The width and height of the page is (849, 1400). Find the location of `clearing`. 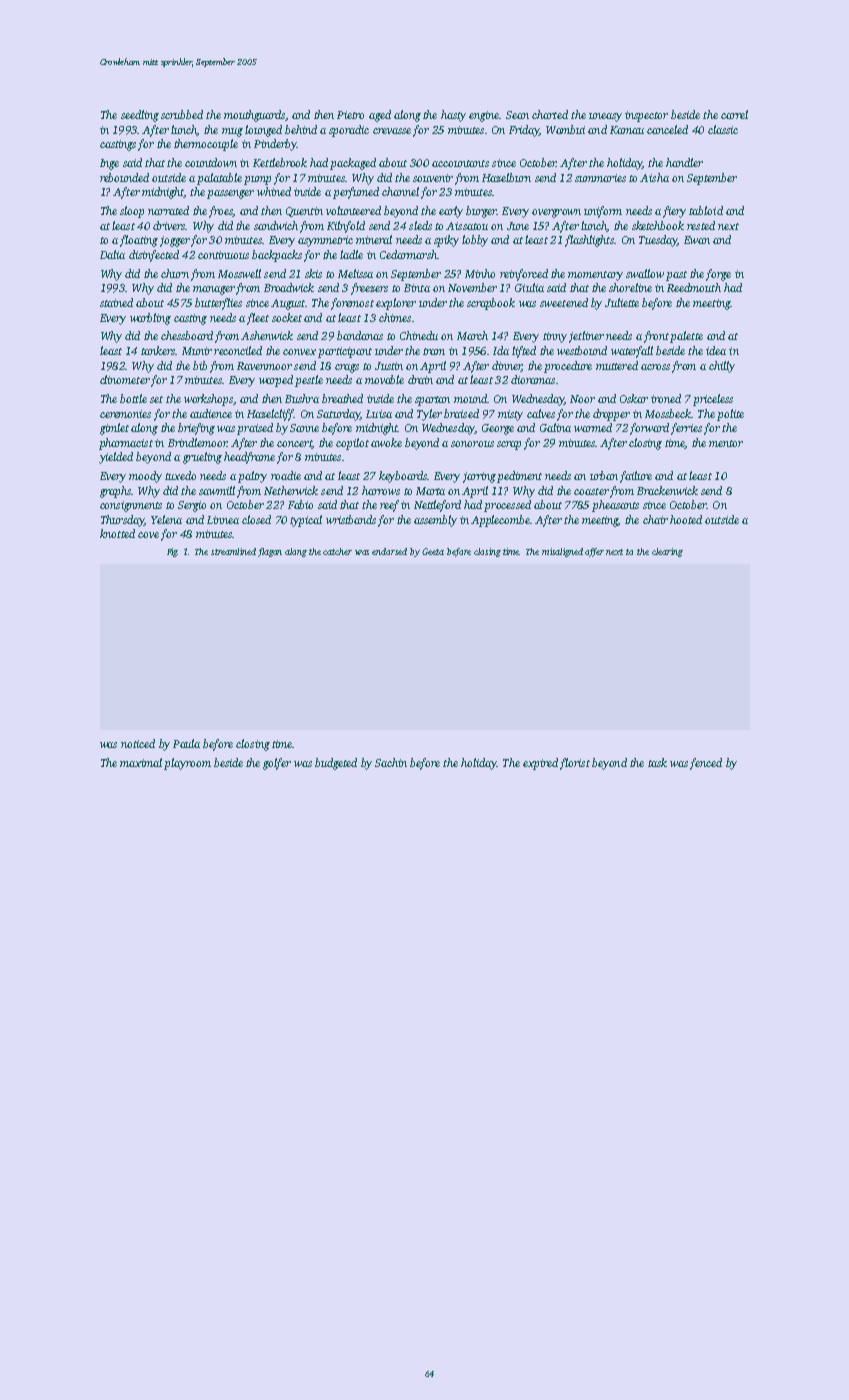

clearing is located at coordinates (667, 552).
